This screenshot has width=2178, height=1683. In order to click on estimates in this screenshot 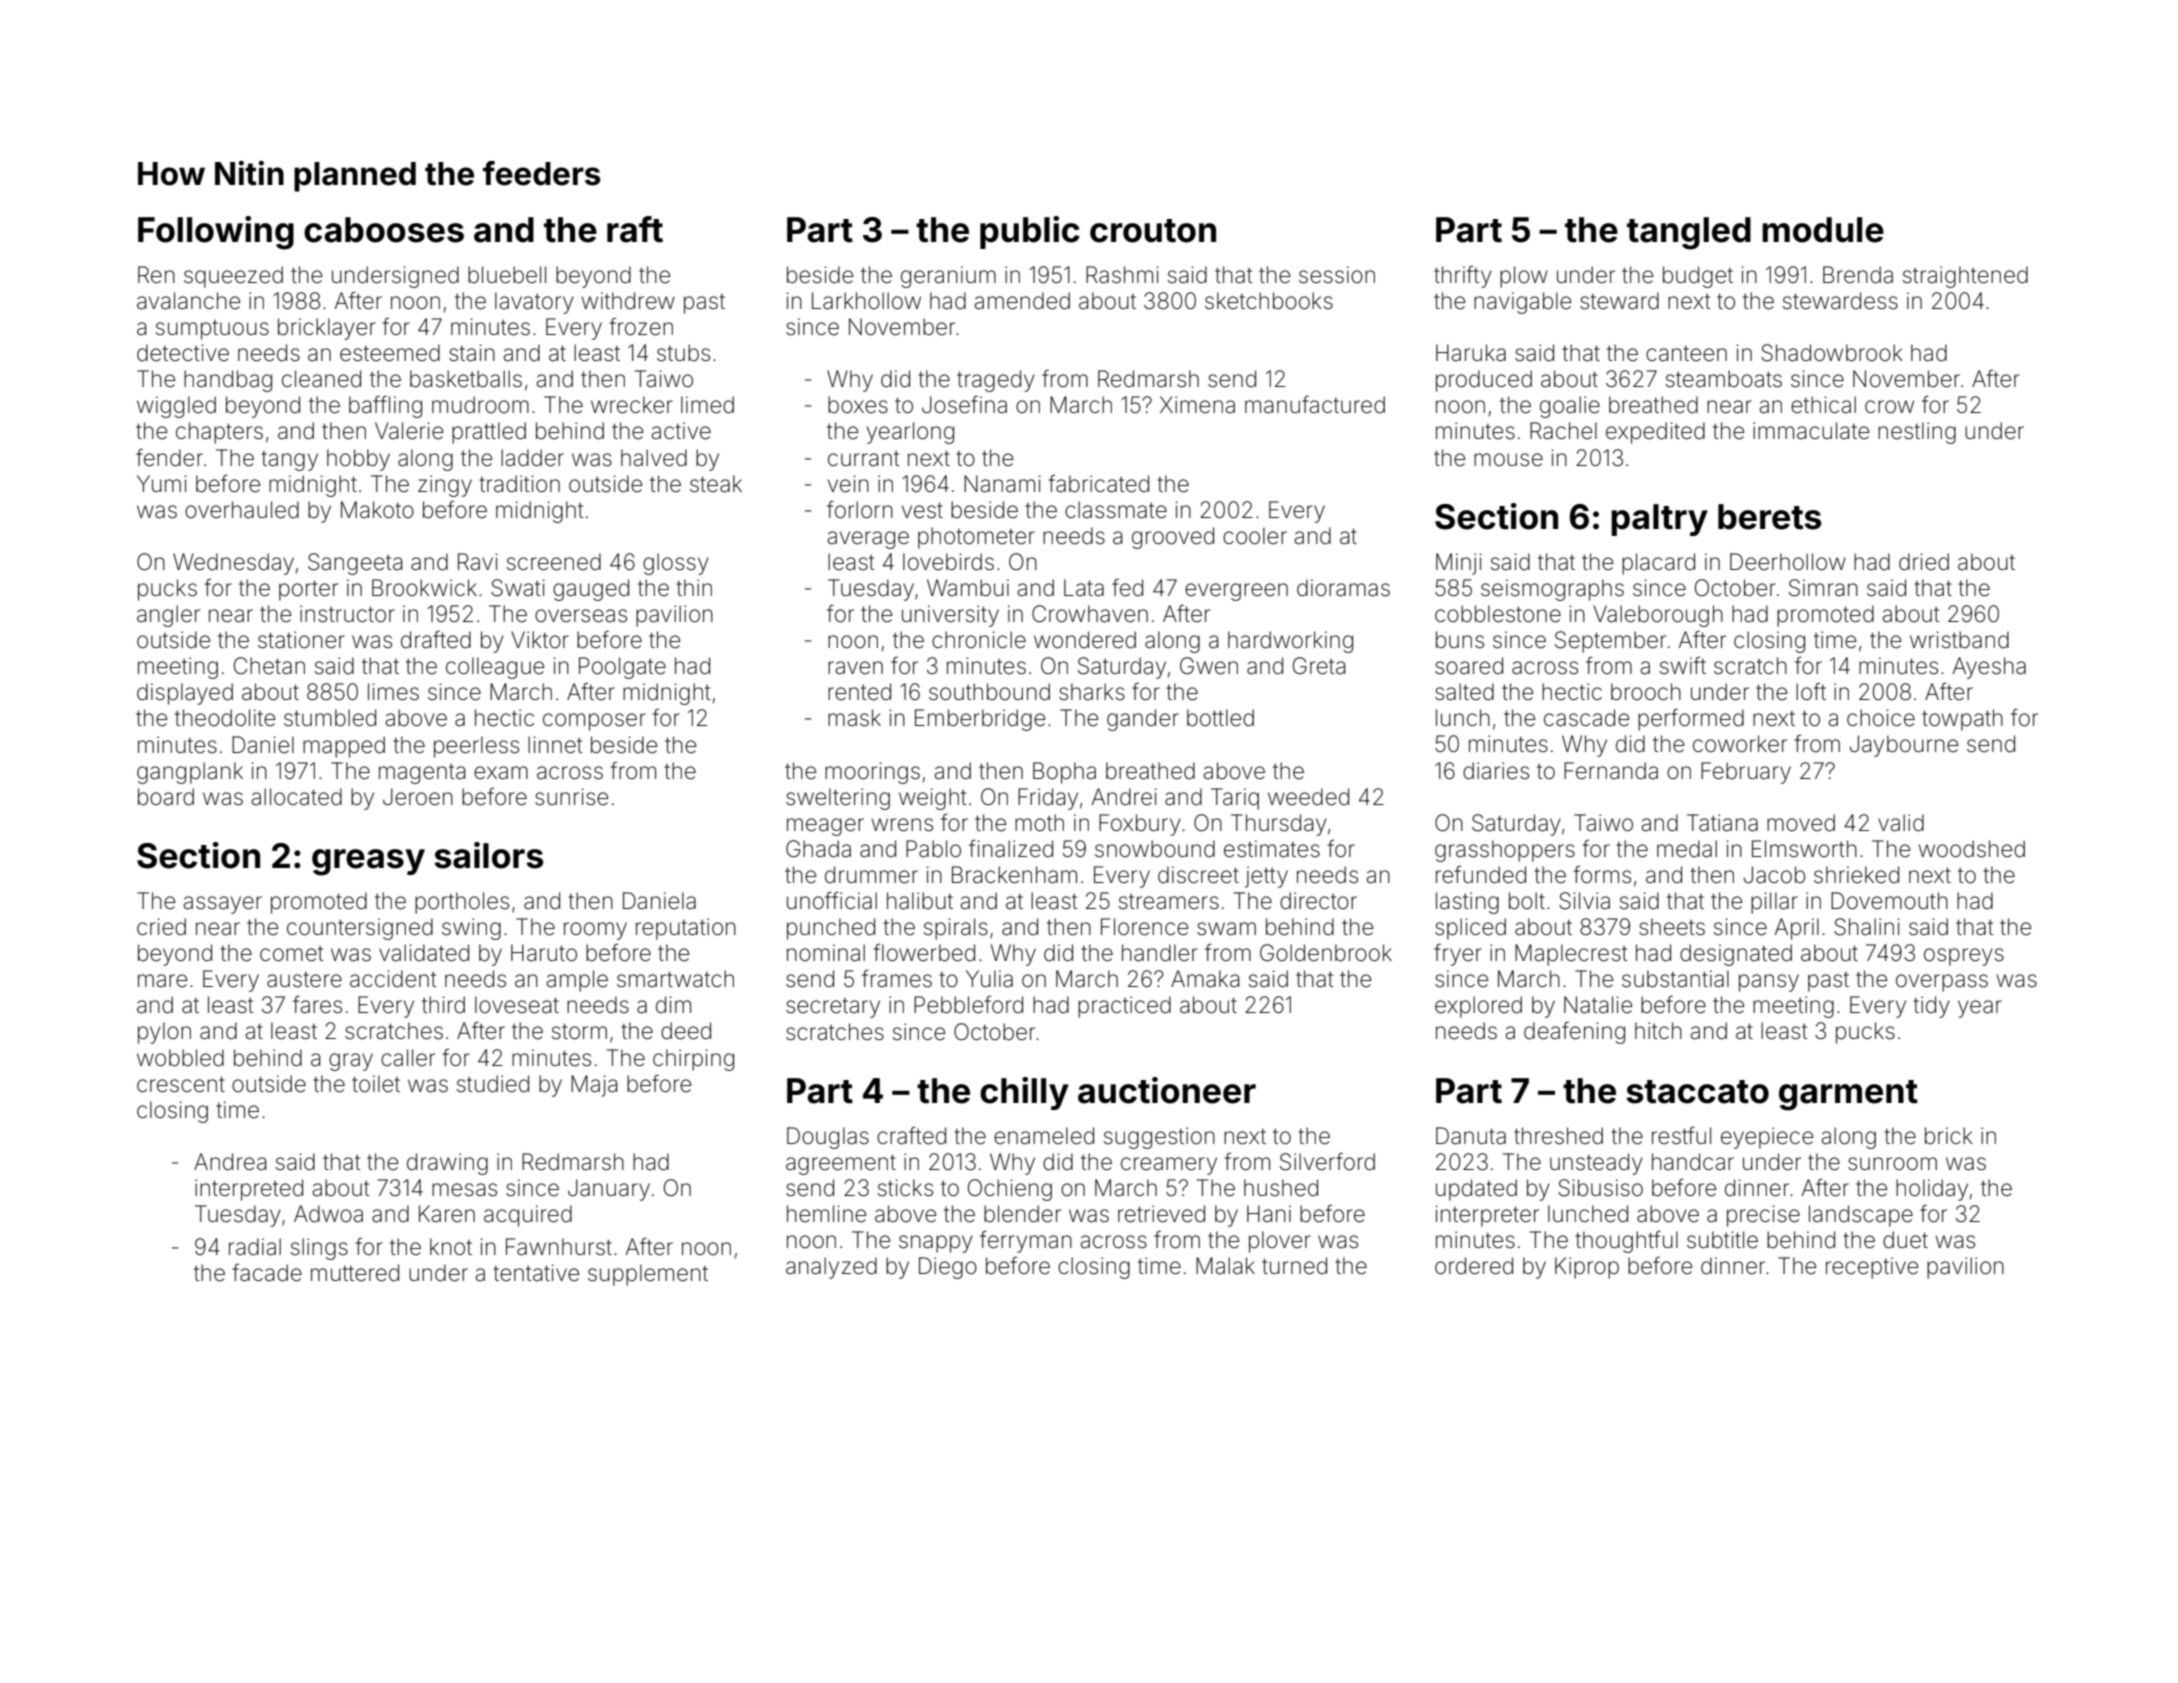, I will do `click(1272, 849)`.
